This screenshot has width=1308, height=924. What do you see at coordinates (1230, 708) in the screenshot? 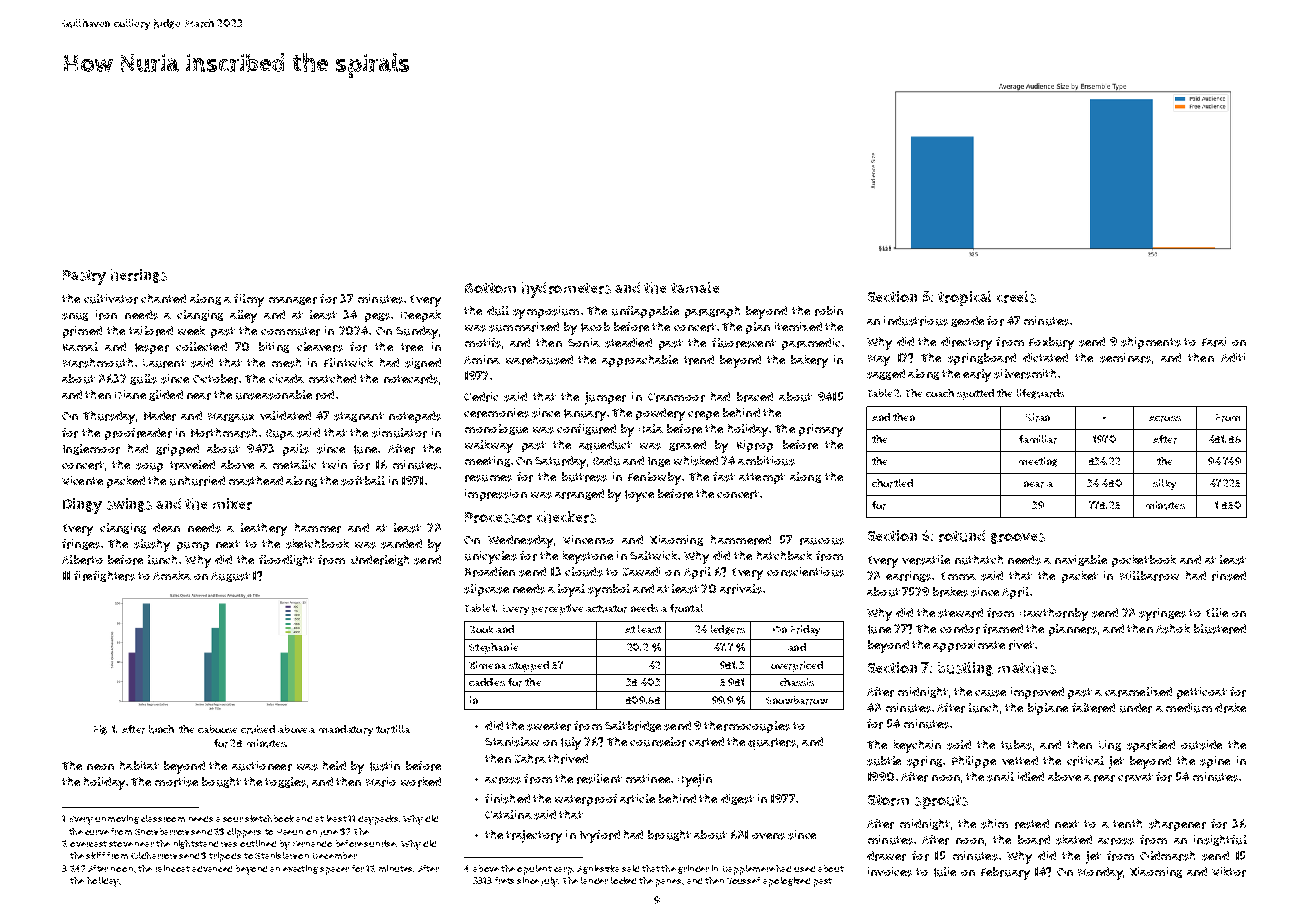
I see `drake` at bounding box center [1230, 708].
